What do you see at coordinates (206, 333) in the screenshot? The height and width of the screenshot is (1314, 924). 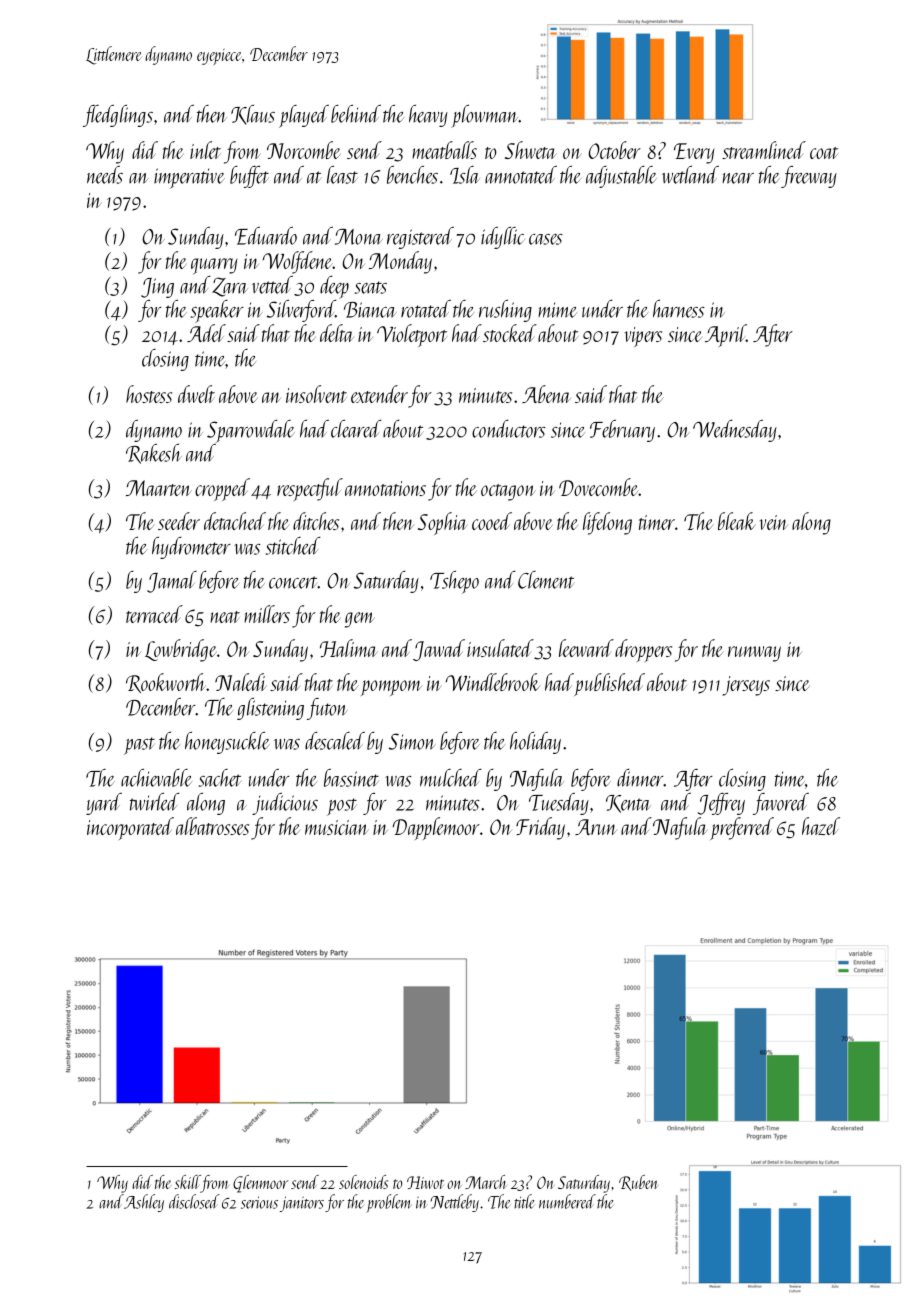 I see `Adel` at bounding box center [206, 333].
